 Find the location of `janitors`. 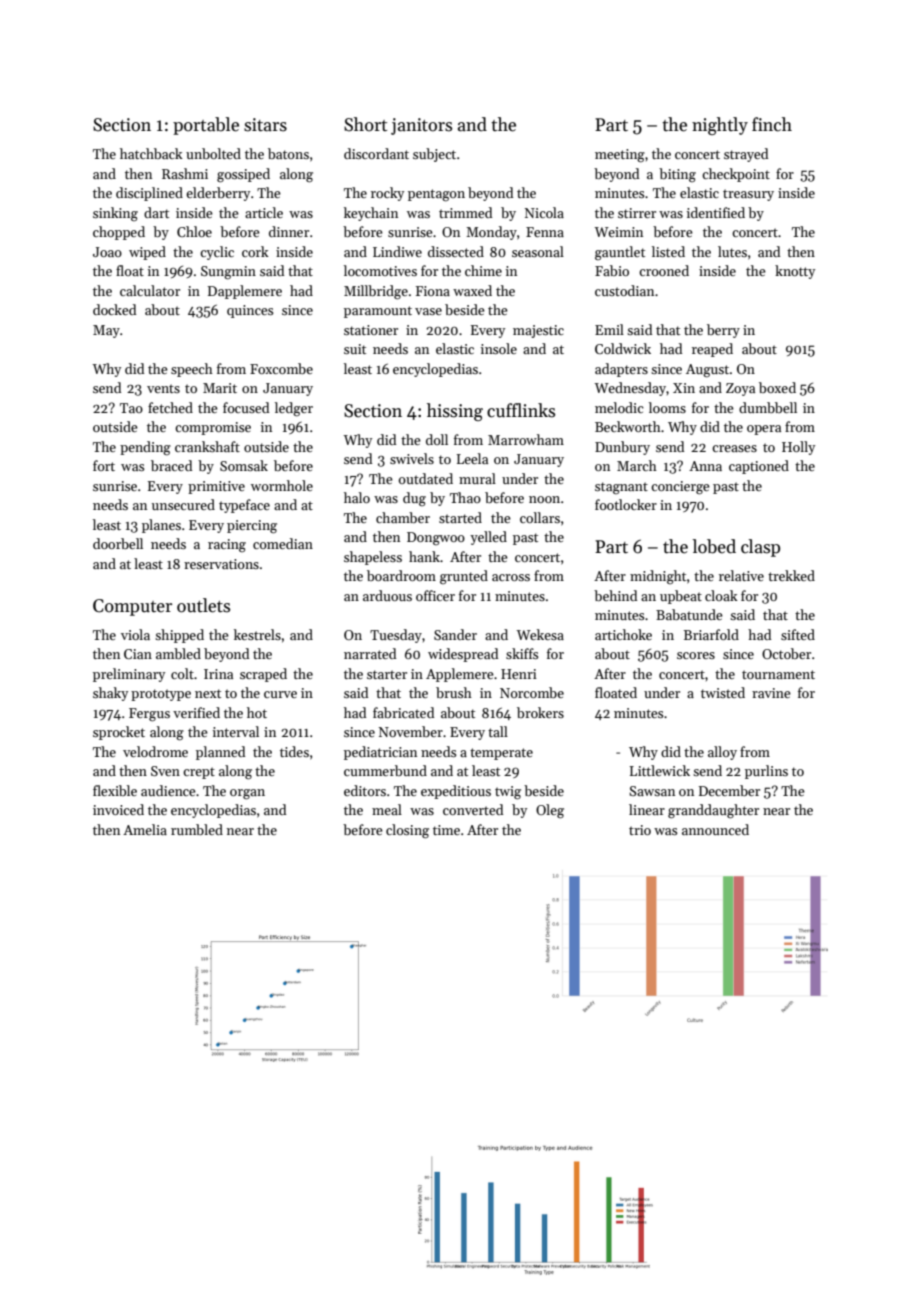

janitors is located at coordinates (421, 126).
